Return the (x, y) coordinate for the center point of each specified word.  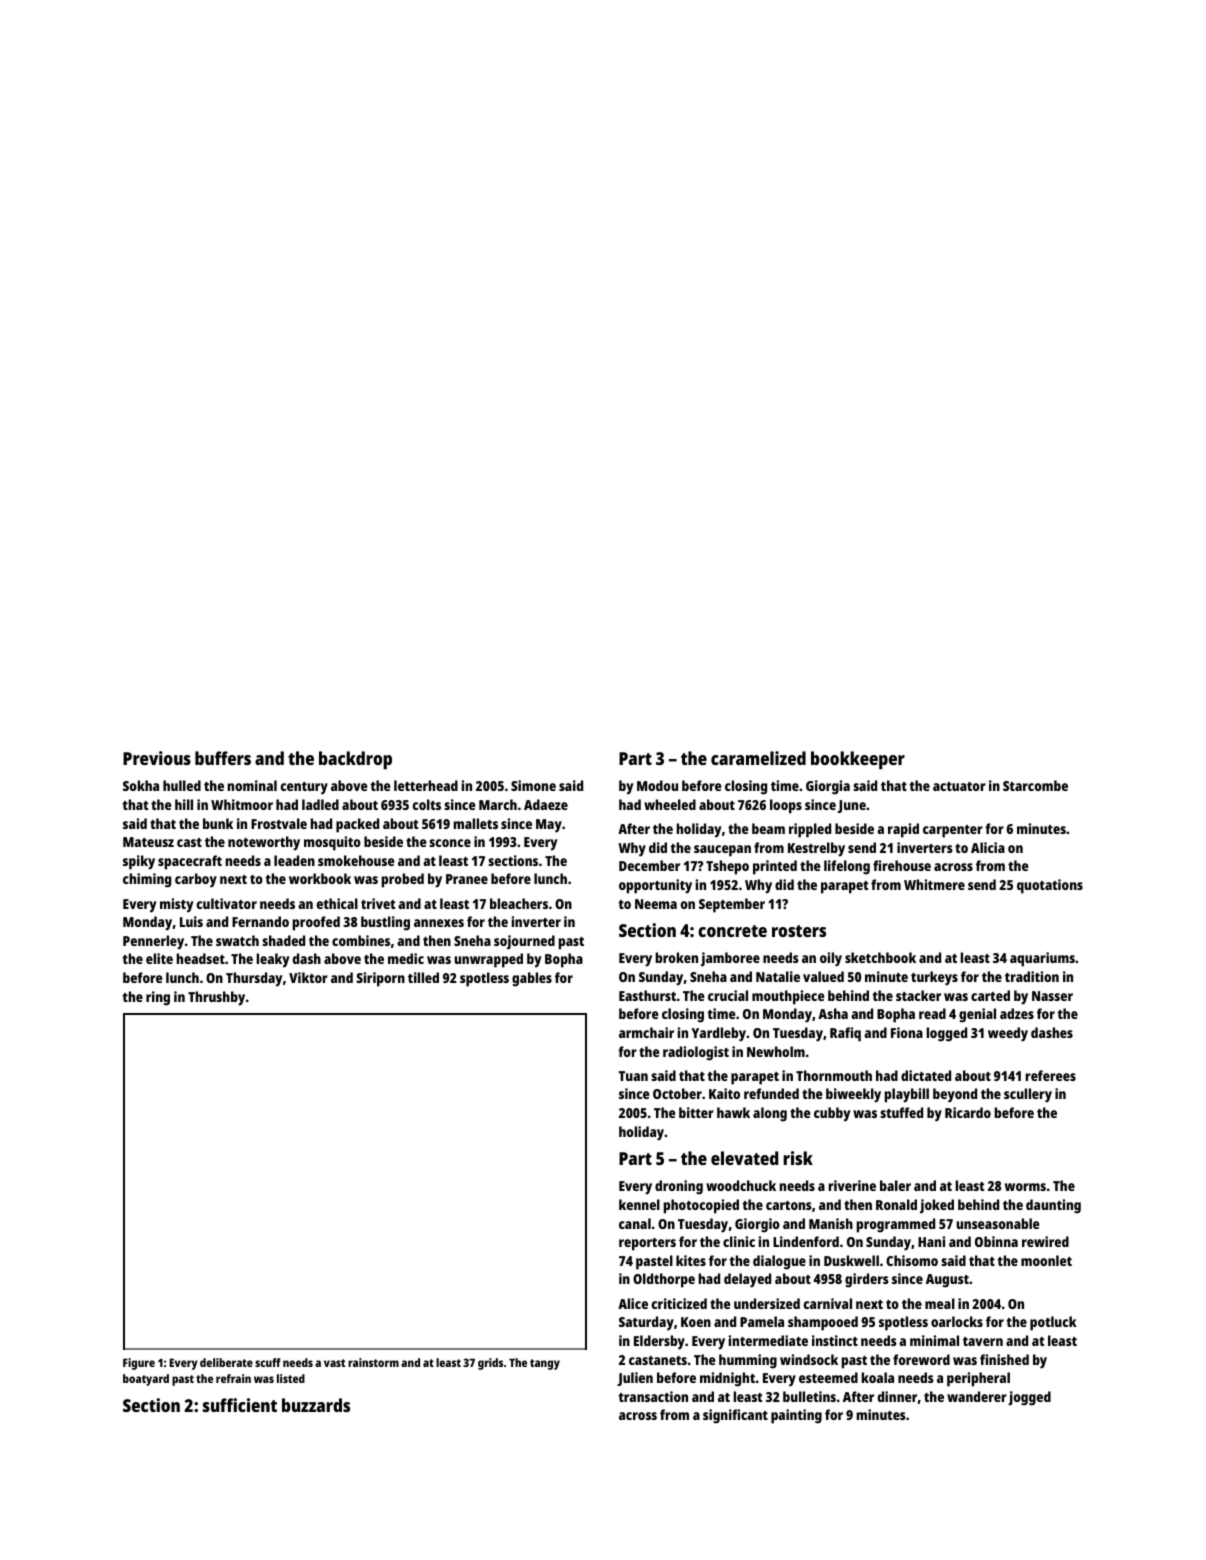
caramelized (758, 758)
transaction (653, 1396)
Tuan (633, 1076)
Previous (157, 758)
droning (679, 1187)
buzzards (316, 1405)
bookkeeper (858, 760)
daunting (1053, 1206)
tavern (983, 1341)
